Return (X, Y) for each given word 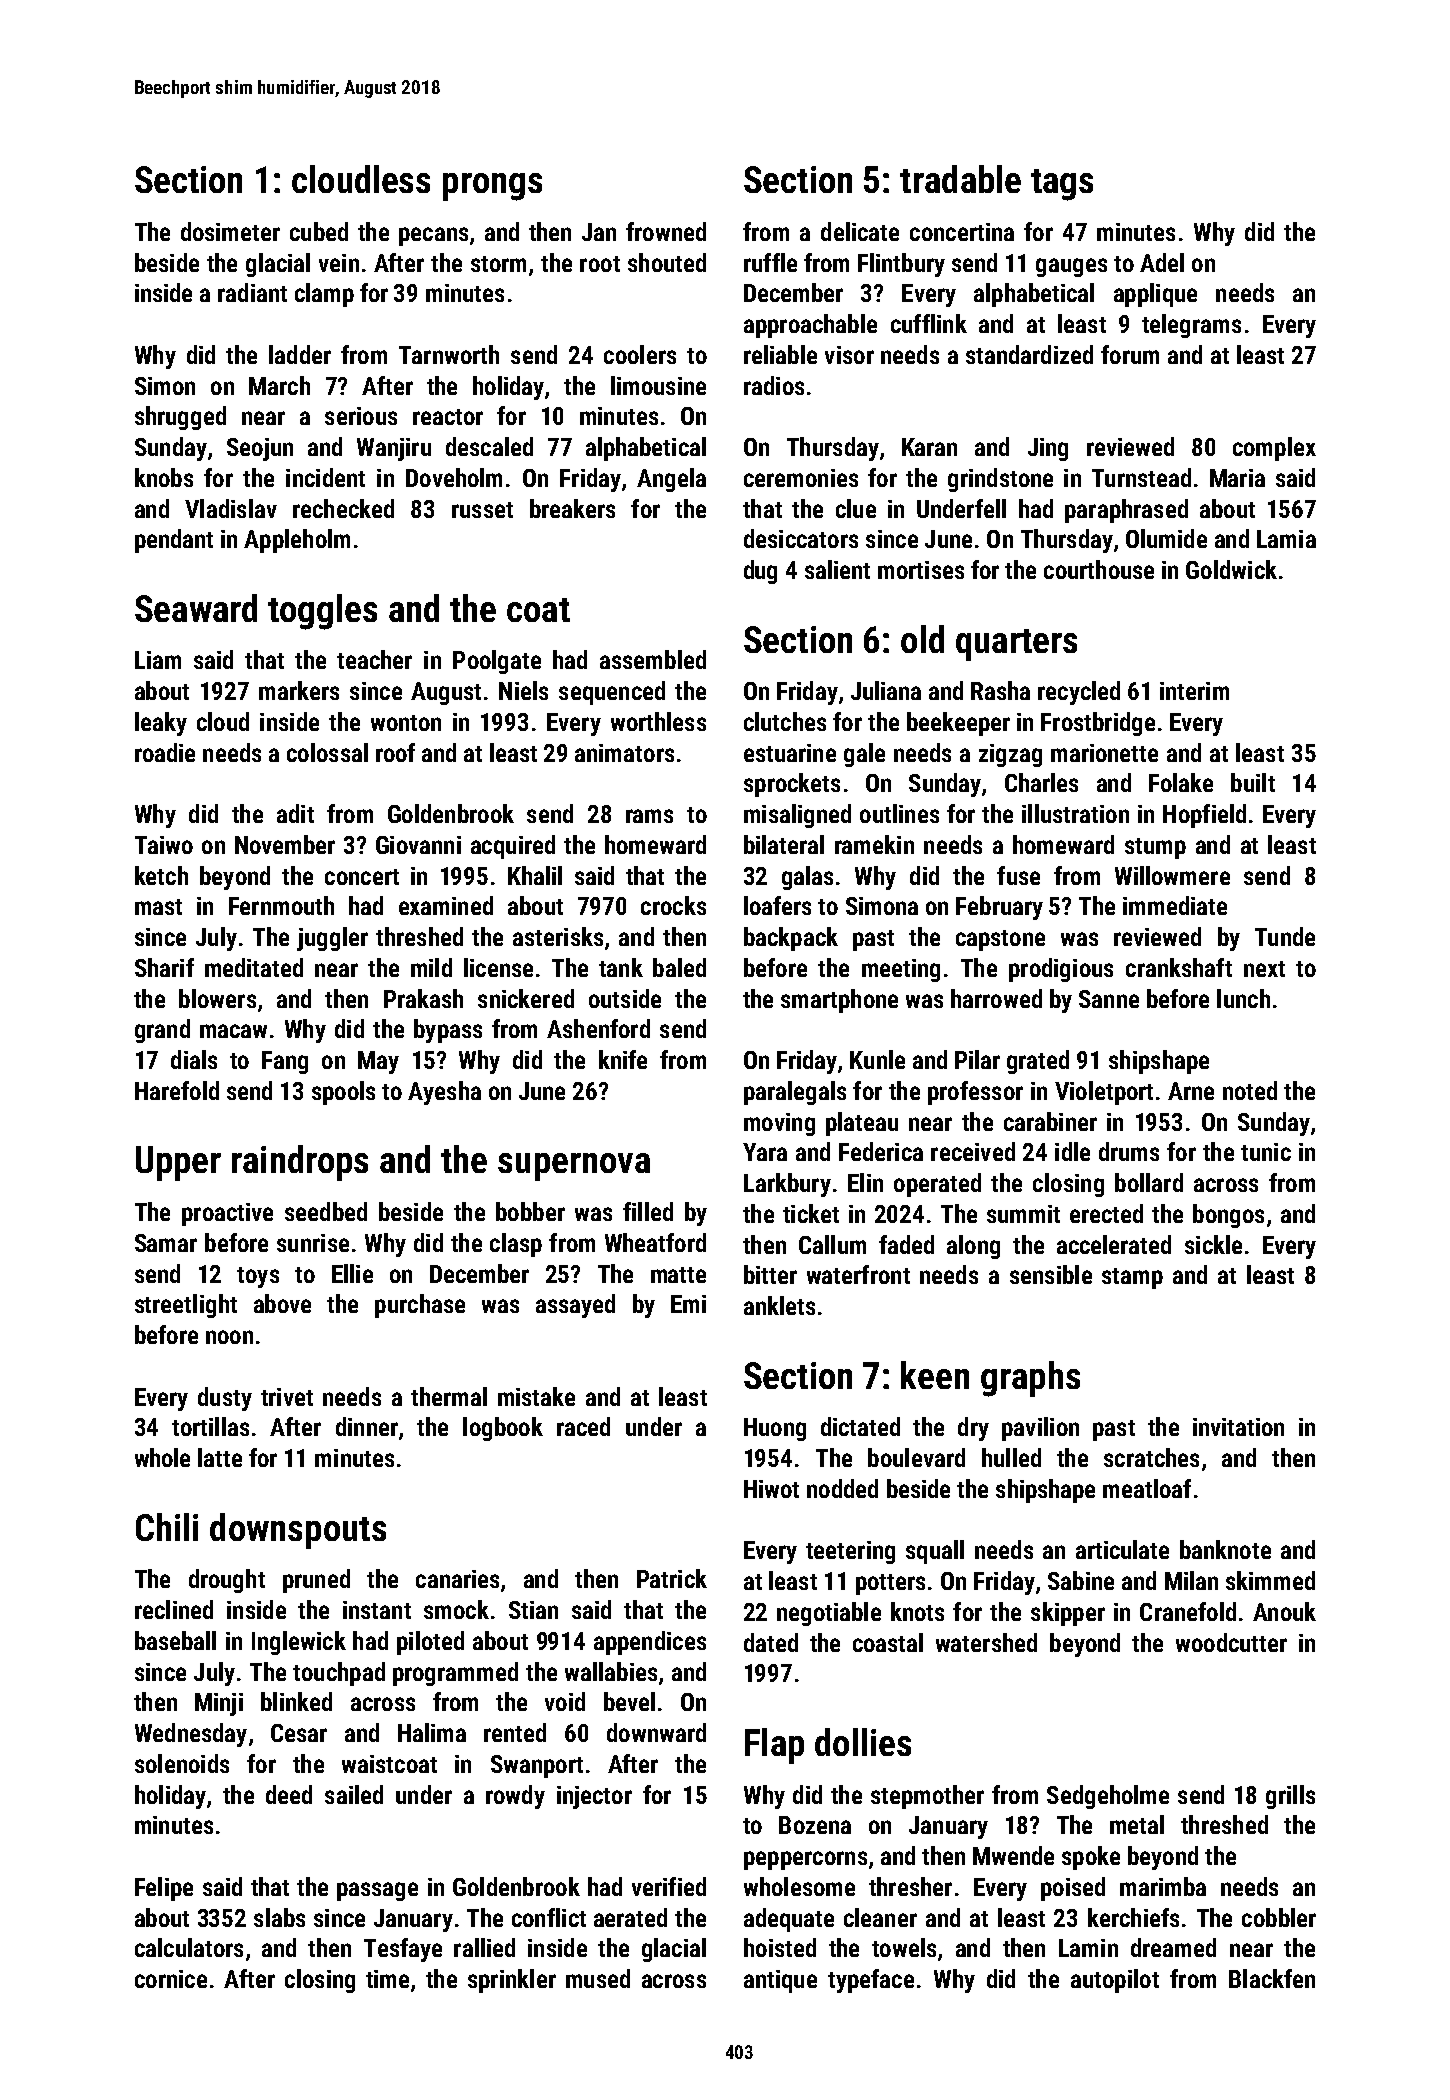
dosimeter (230, 231)
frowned (666, 231)
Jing (1048, 449)
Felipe (164, 1889)
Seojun (260, 449)
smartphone (839, 1001)
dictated (860, 1426)
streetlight (186, 1306)
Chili (167, 1527)
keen (935, 1375)
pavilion (1040, 1429)
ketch (161, 875)
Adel (1162, 262)
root (600, 264)
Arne (1191, 1091)
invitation (1238, 1427)
